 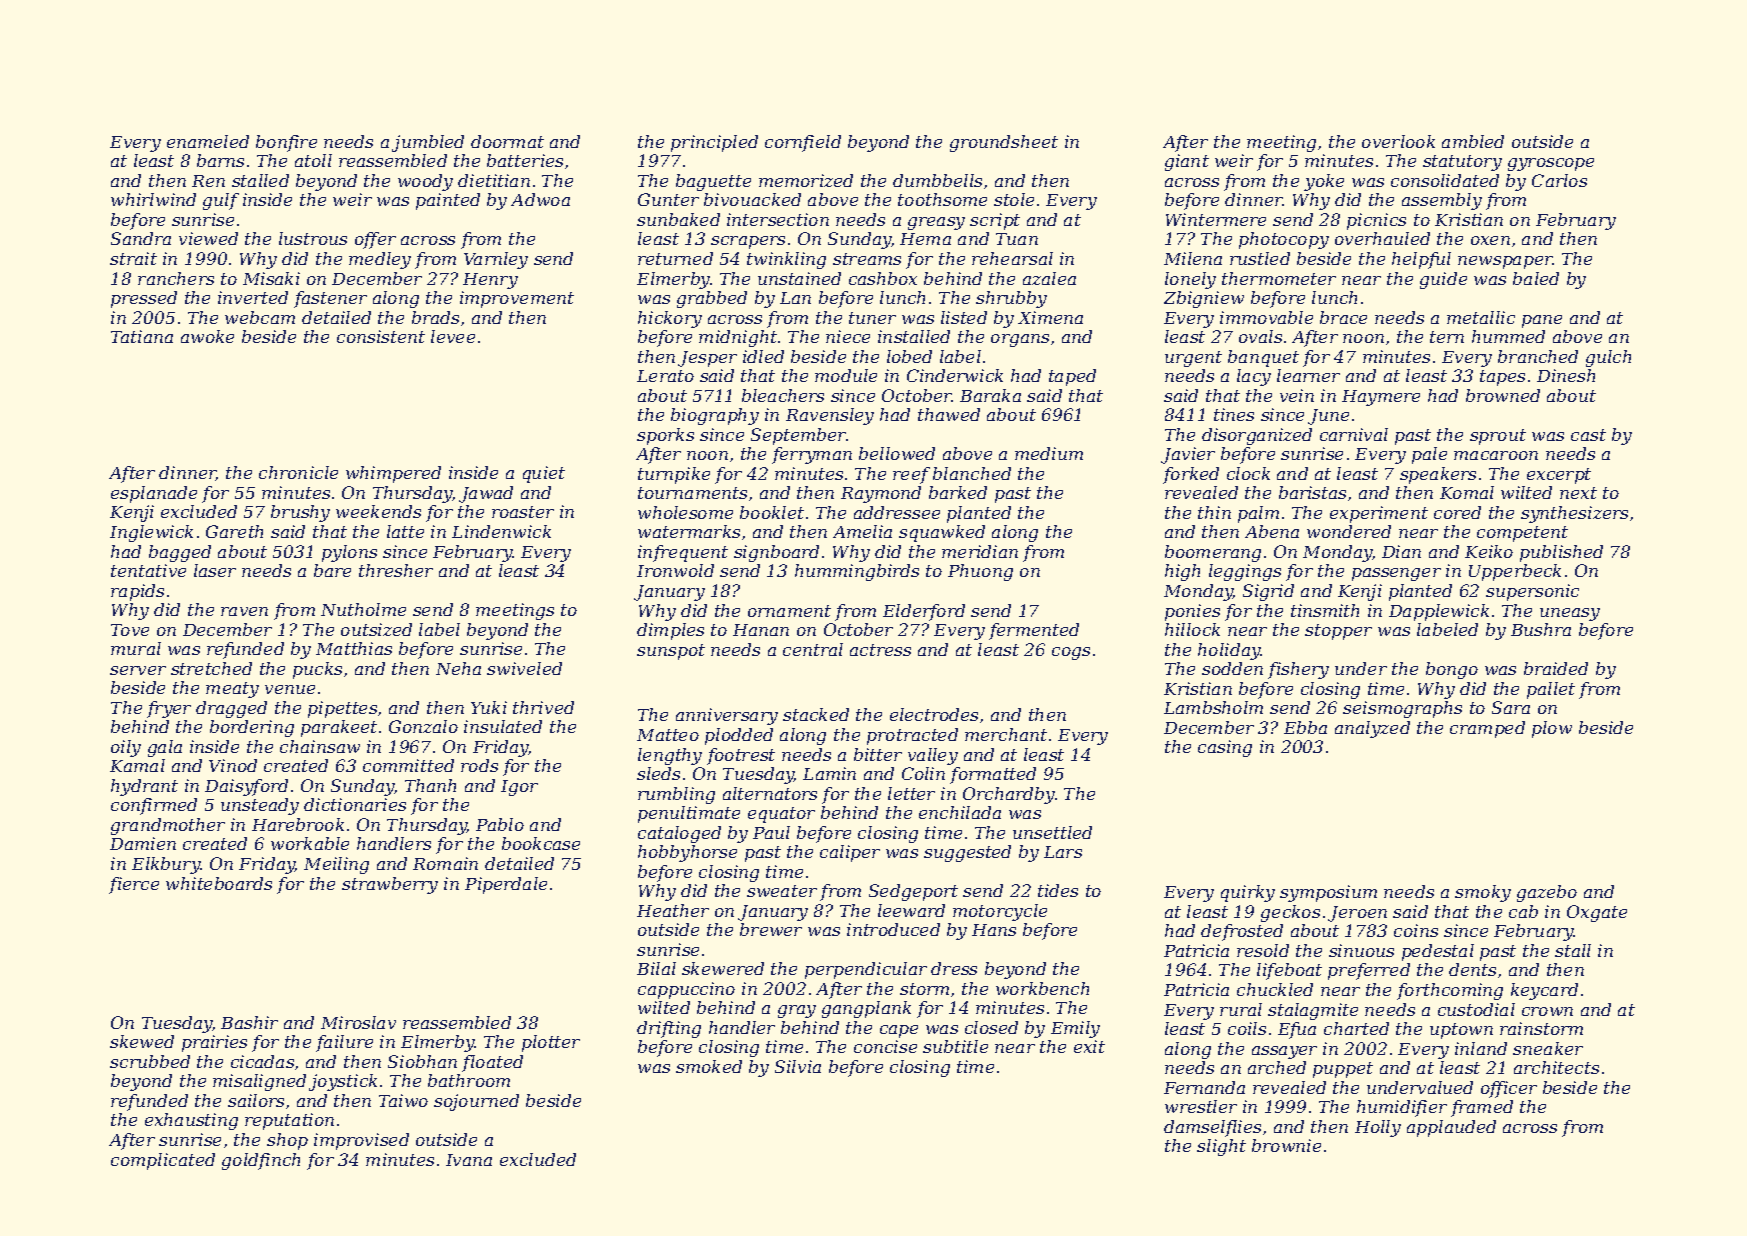 I want to click on complicated, so click(x=163, y=1161).
